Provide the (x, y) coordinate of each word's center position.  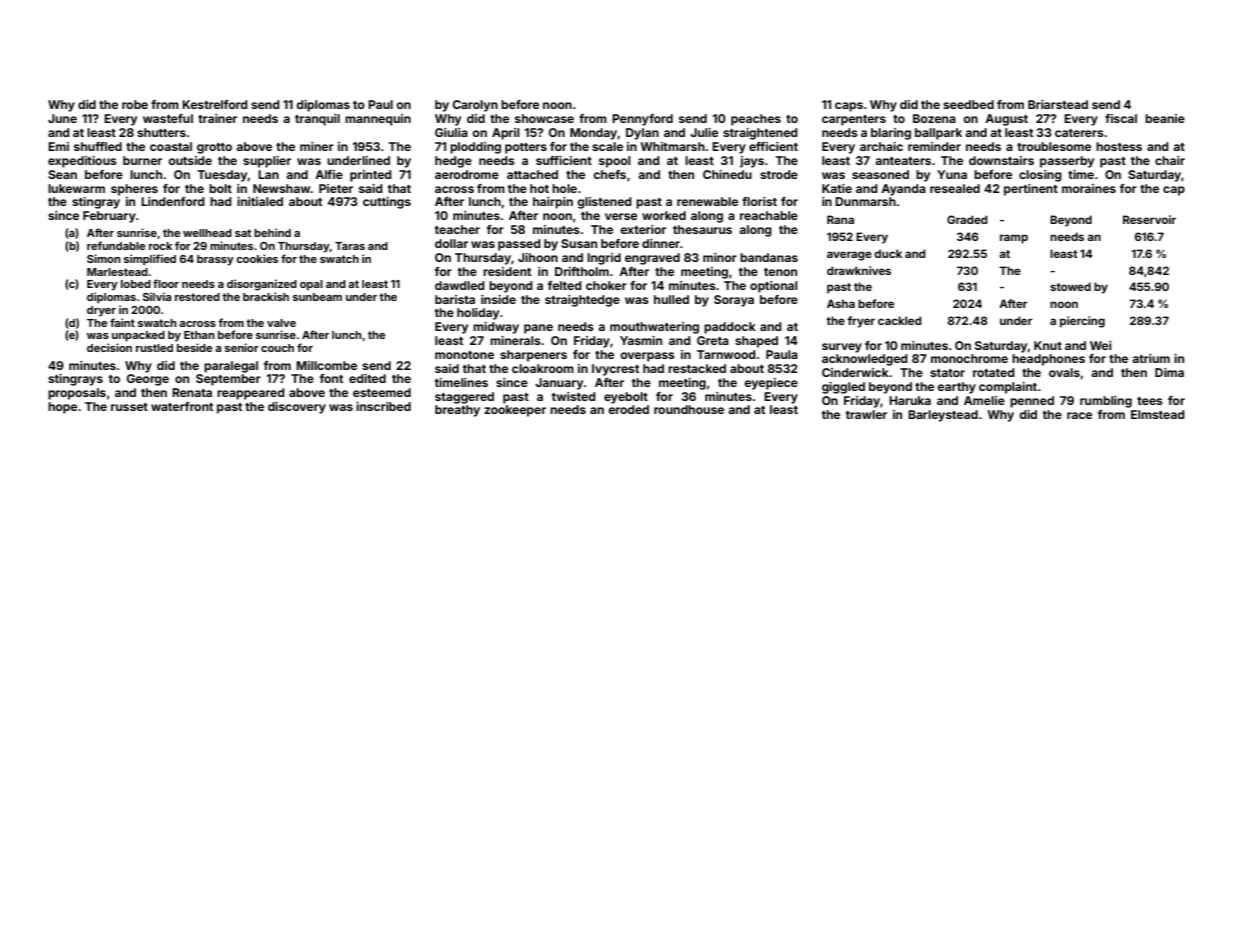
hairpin (553, 203)
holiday (478, 314)
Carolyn (475, 106)
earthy (956, 388)
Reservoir (1149, 219)
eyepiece (771, 384)
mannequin (378, 120)
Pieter (336, 188)
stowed (1070, 286)
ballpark (938, 134)
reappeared (251, 394)
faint (122, 322)
